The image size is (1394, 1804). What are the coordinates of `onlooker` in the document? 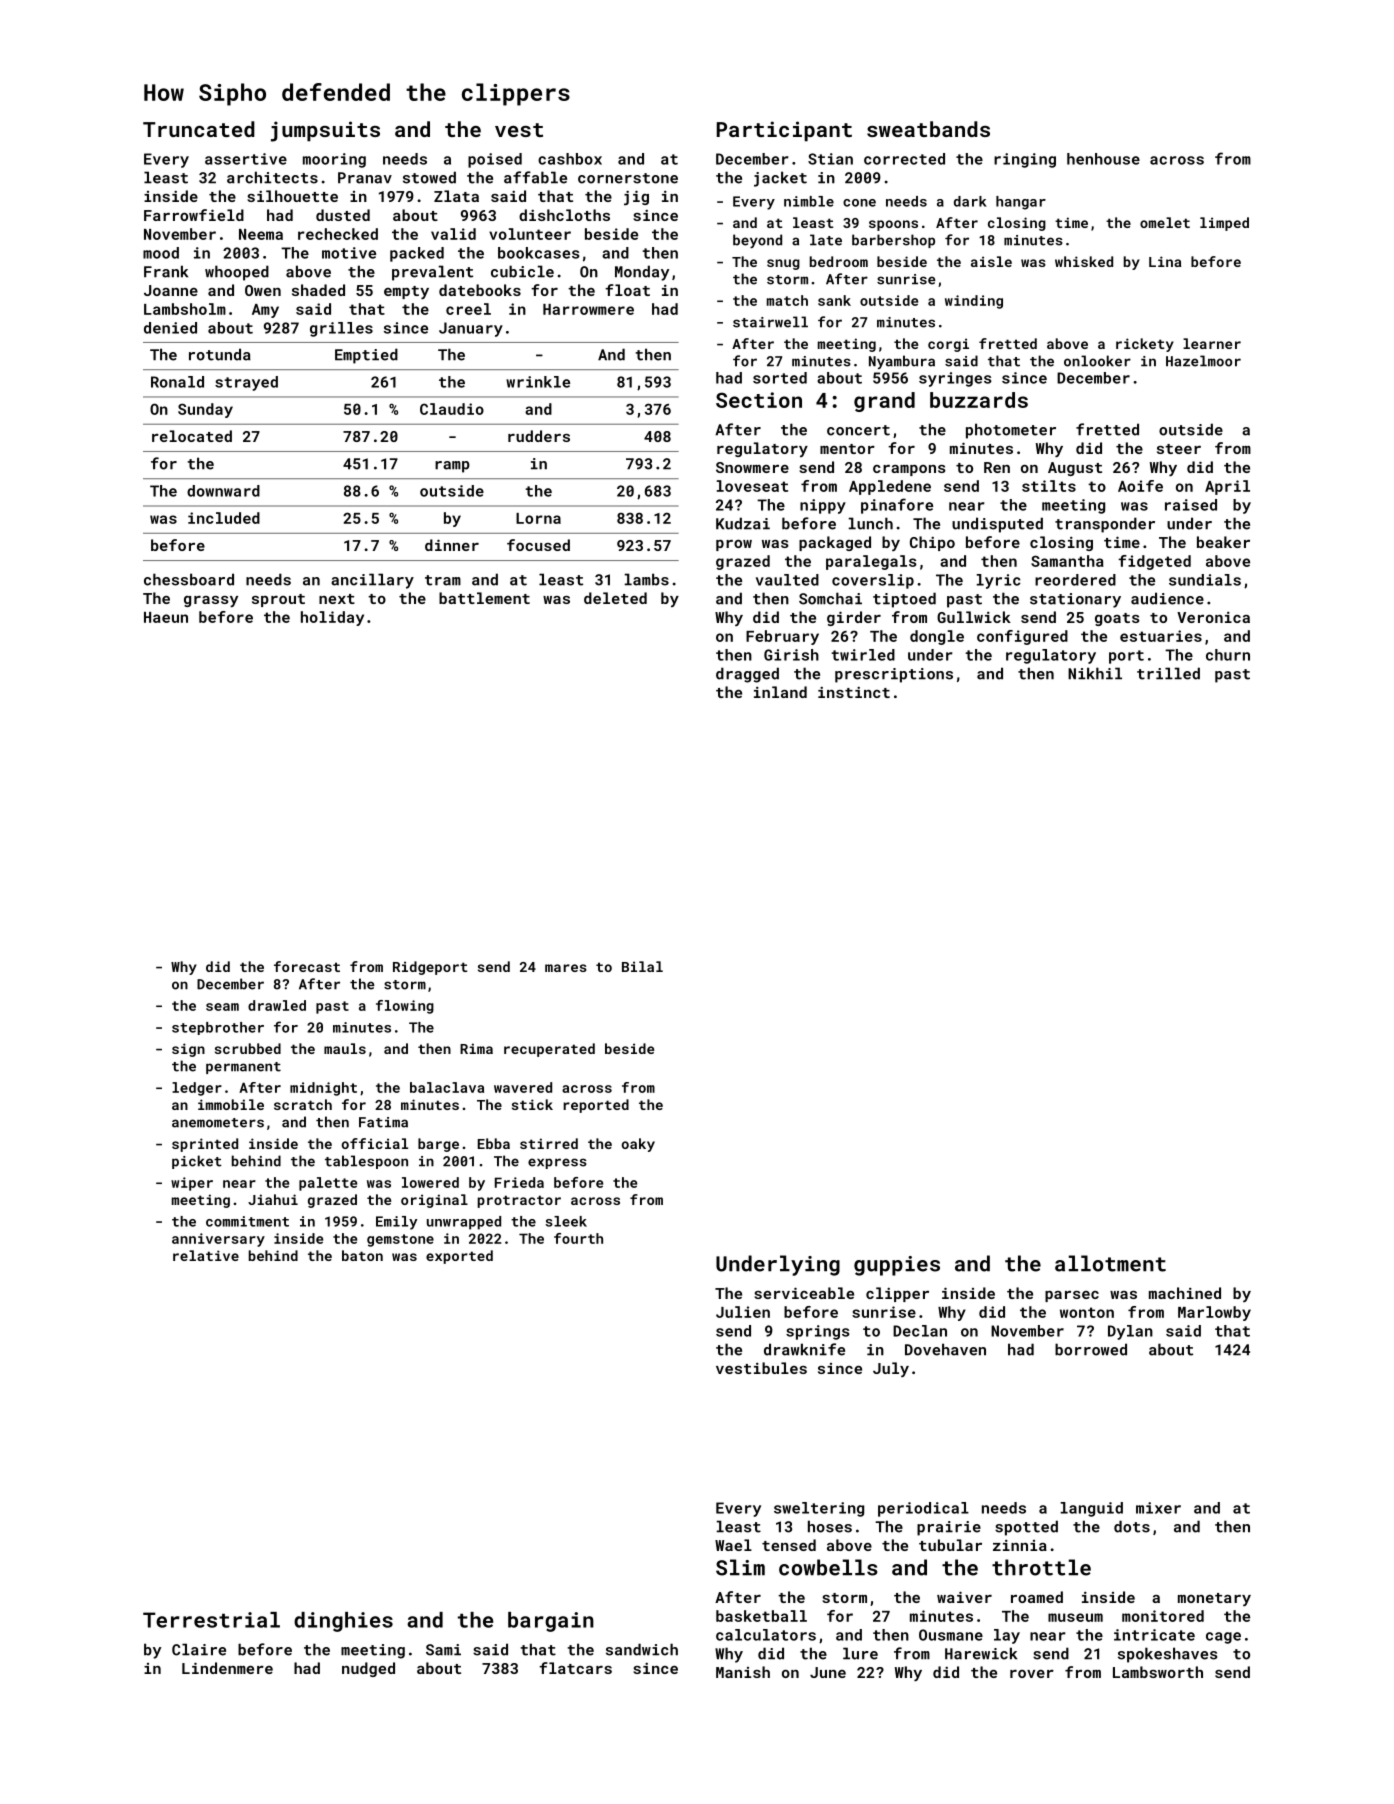 It's located at (1097, 361).
